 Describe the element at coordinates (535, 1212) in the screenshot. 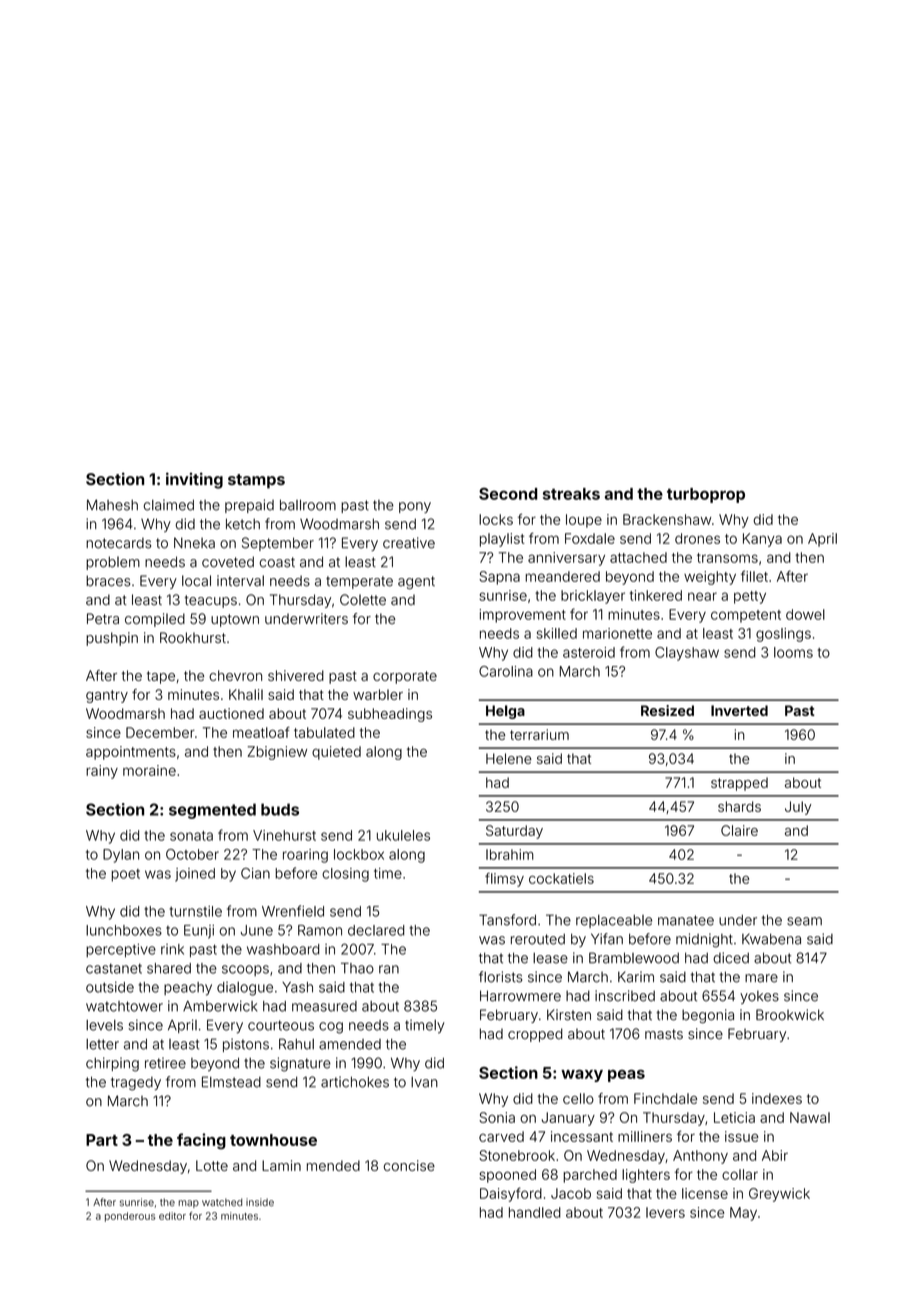

I see `handled` at that location.
